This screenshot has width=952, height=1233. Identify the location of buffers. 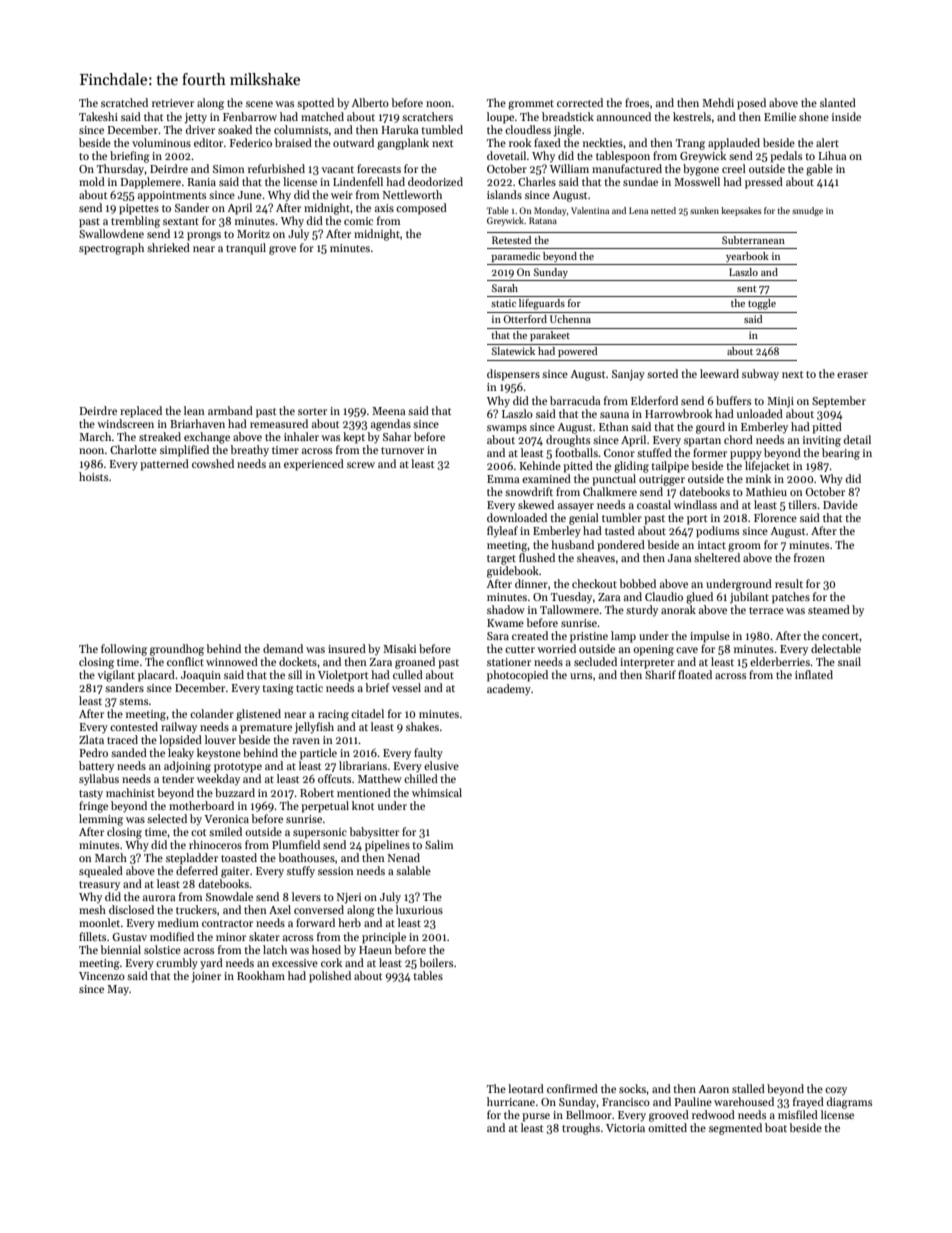
(733, 400).
